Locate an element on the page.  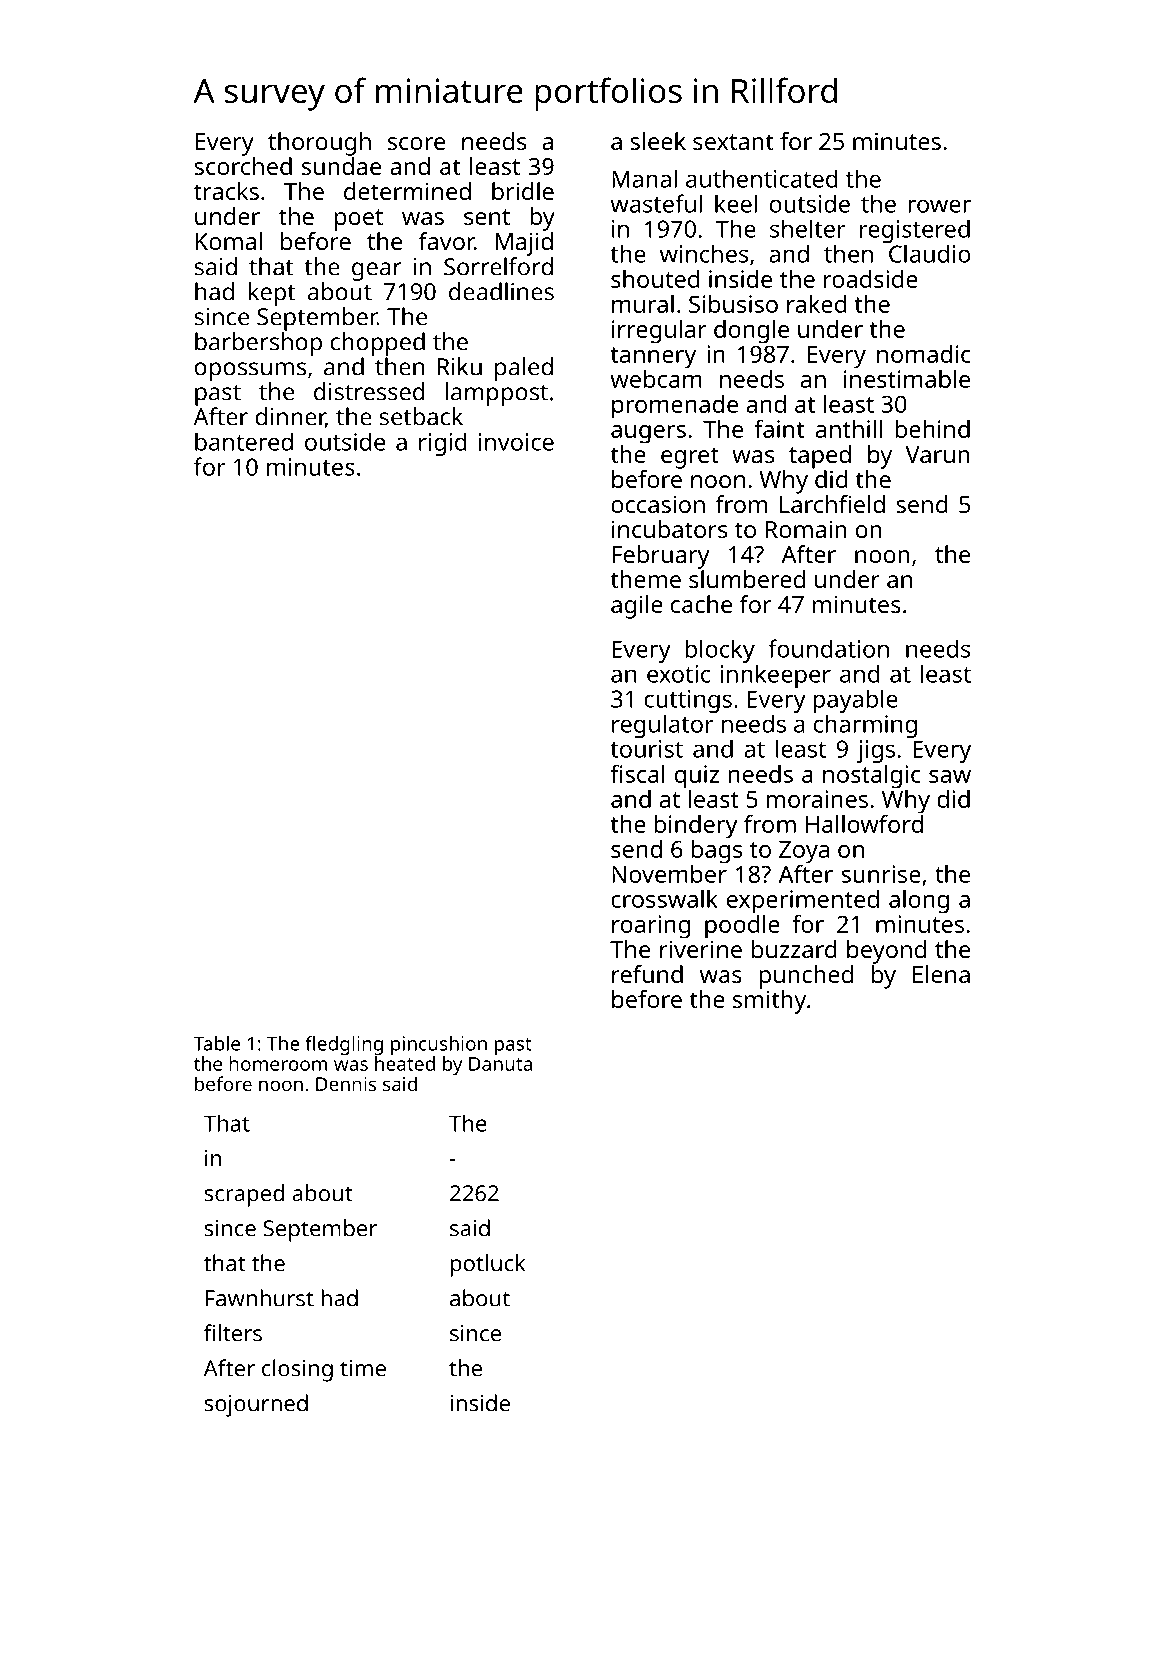
determined is located at coordinates (407, 191).
